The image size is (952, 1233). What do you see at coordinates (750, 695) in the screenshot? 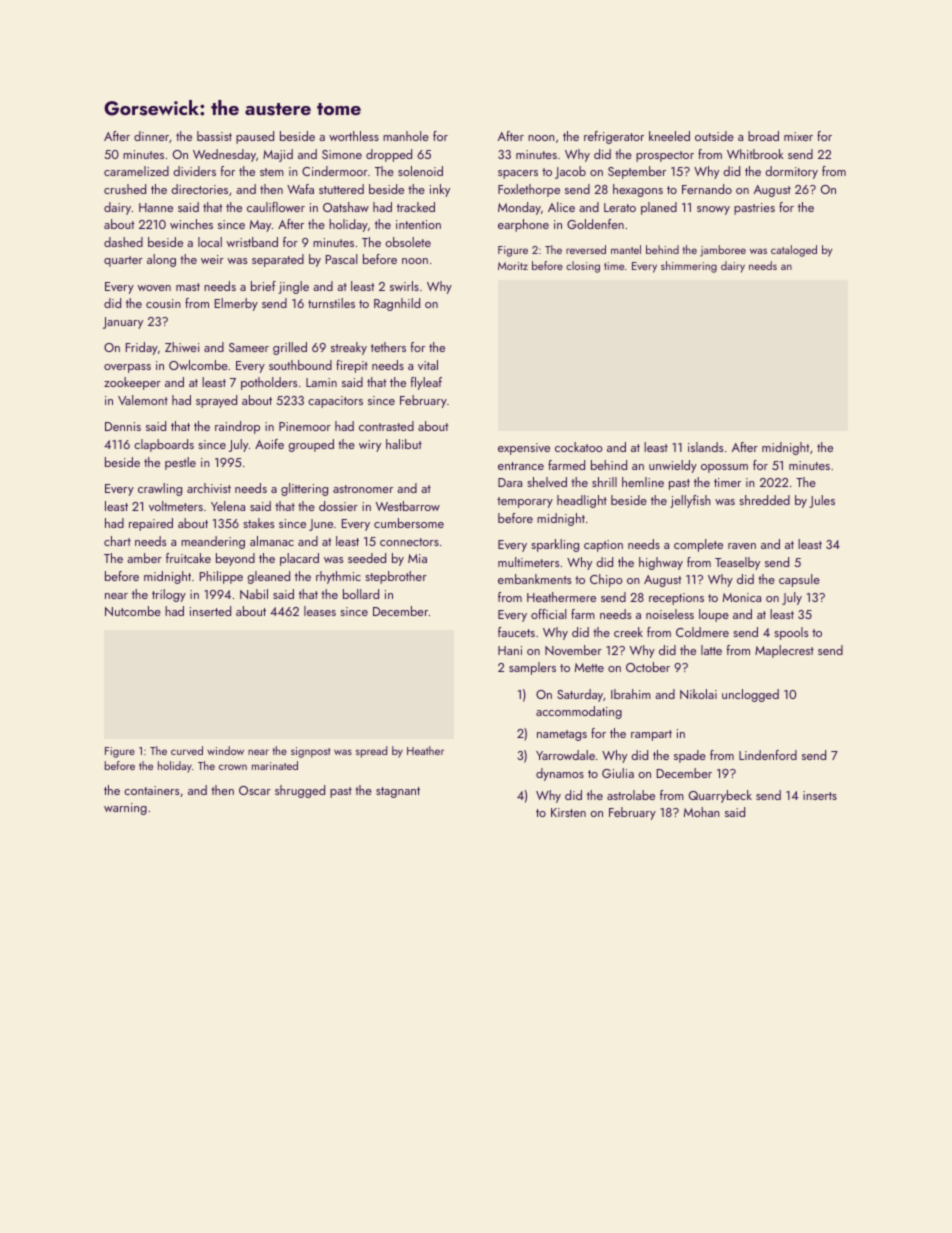
I see `unclogged` at bounding box center [750, 695].
